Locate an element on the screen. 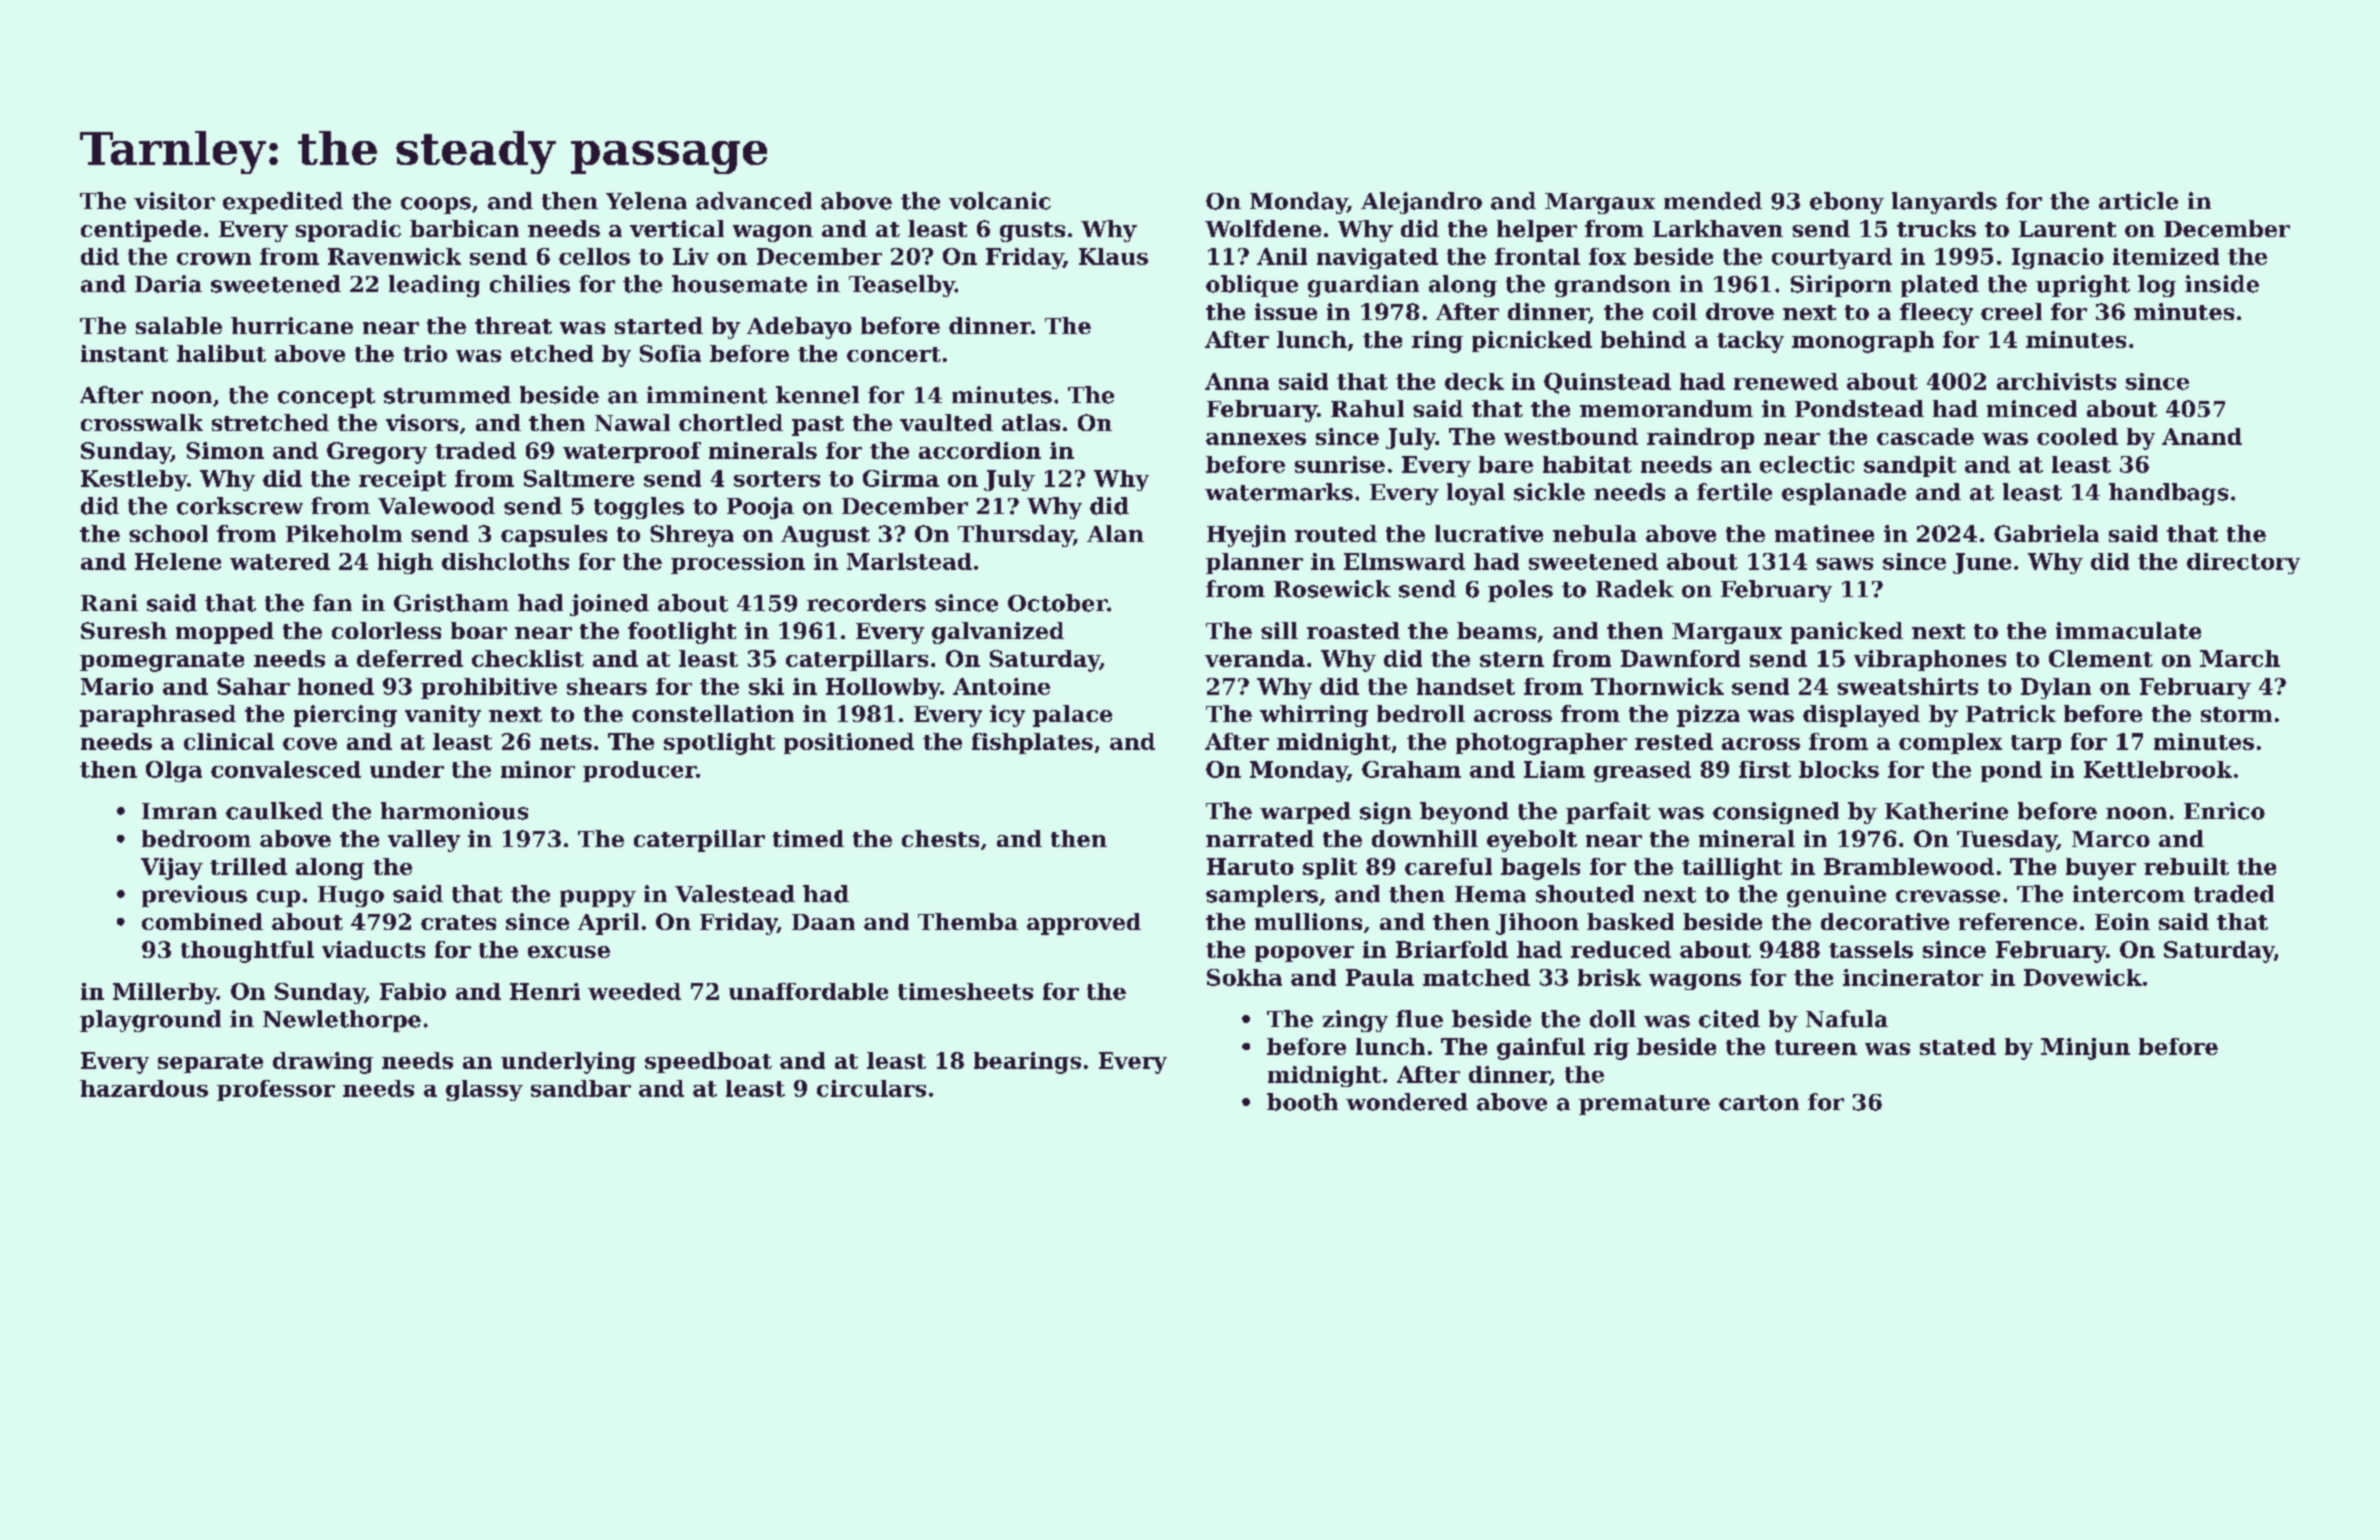 The width and height of the screenshot is (2380, 1540). narrated is located at coordinates (1260, 838).
